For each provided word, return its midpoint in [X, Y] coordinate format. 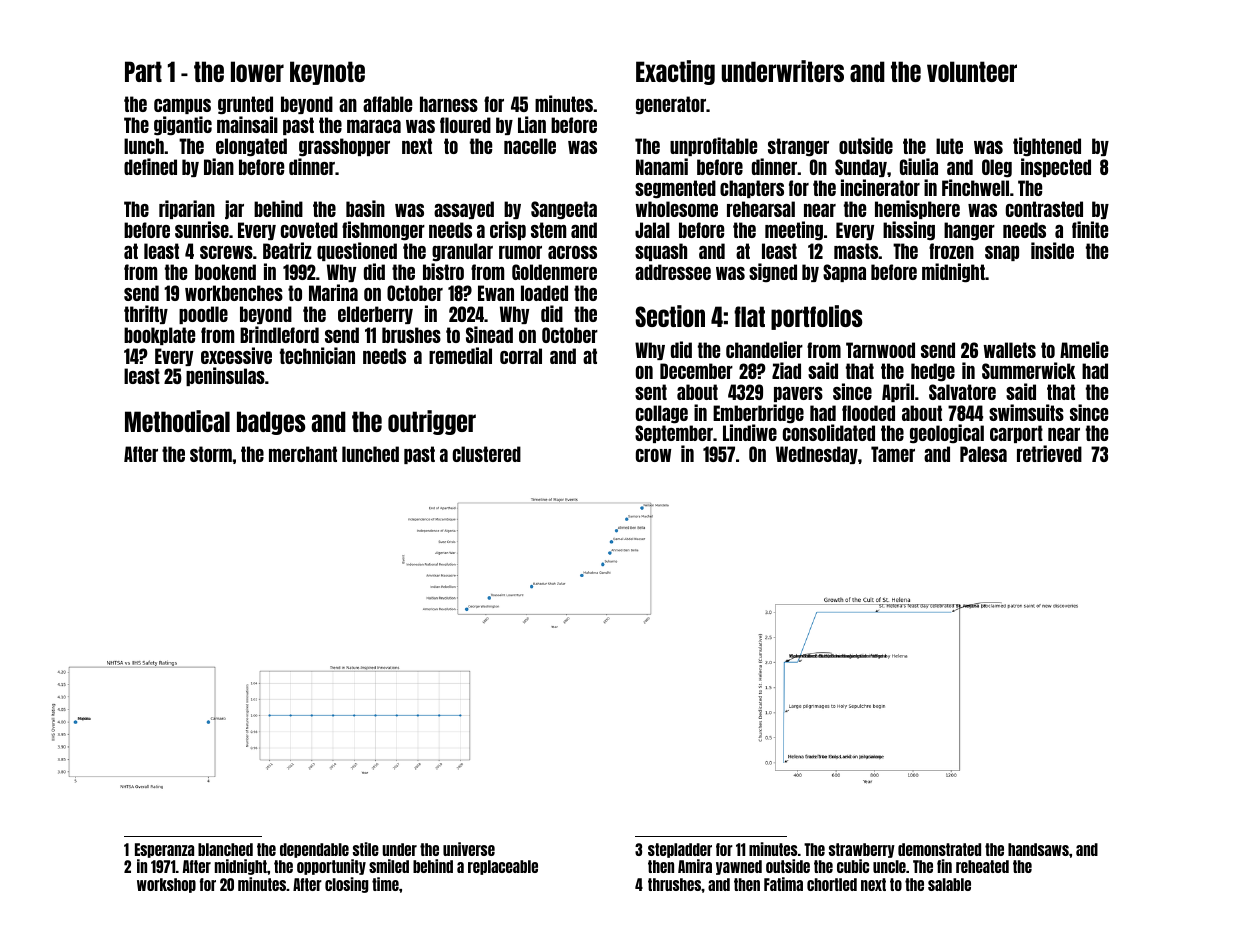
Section [670, 316]
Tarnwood [880, 350]
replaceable [503, 867]
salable [949, 884]
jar [234, 209]
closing [347, 885]
